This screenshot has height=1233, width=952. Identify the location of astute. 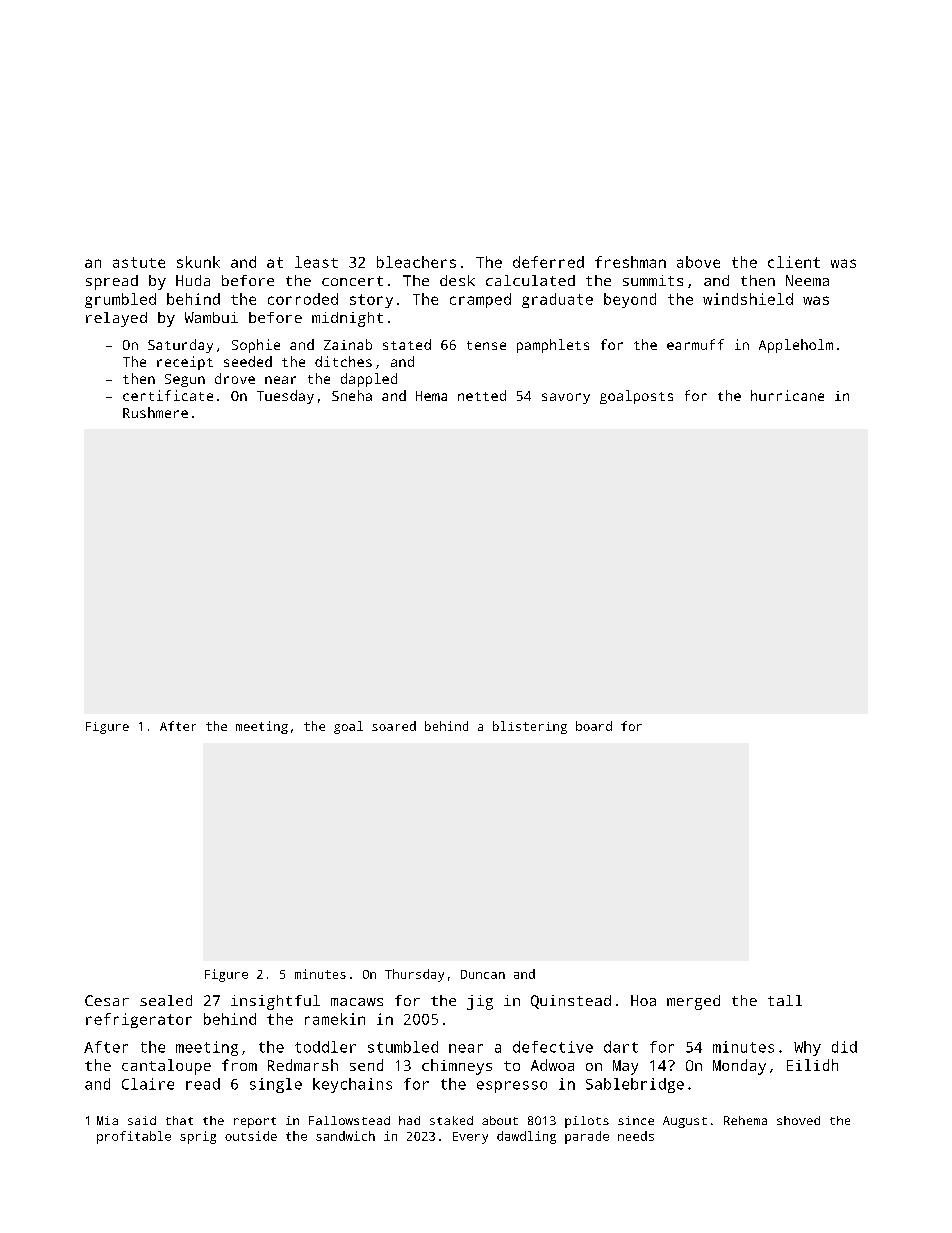
(139, 262).
